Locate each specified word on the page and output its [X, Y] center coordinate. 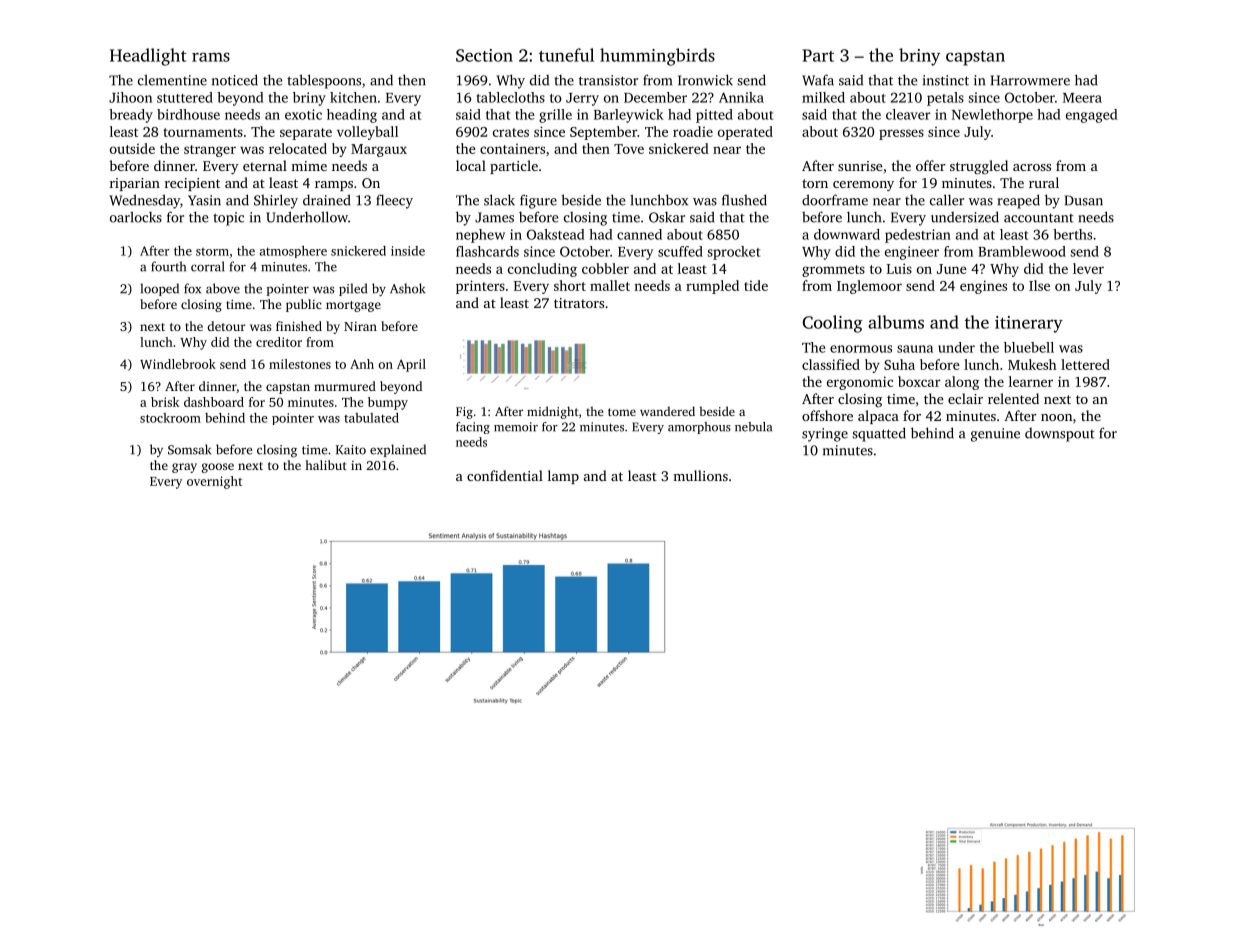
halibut [326, 465]
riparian [135, 184]
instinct [946, 80]
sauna [915, 349]
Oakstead [556, 234]
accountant [1039, 218]
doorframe [835, 200]
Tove [629, 149]
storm [212, 252]
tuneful [566, 55]
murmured [345, 386]
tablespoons [324, 81]
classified [831, 364]
